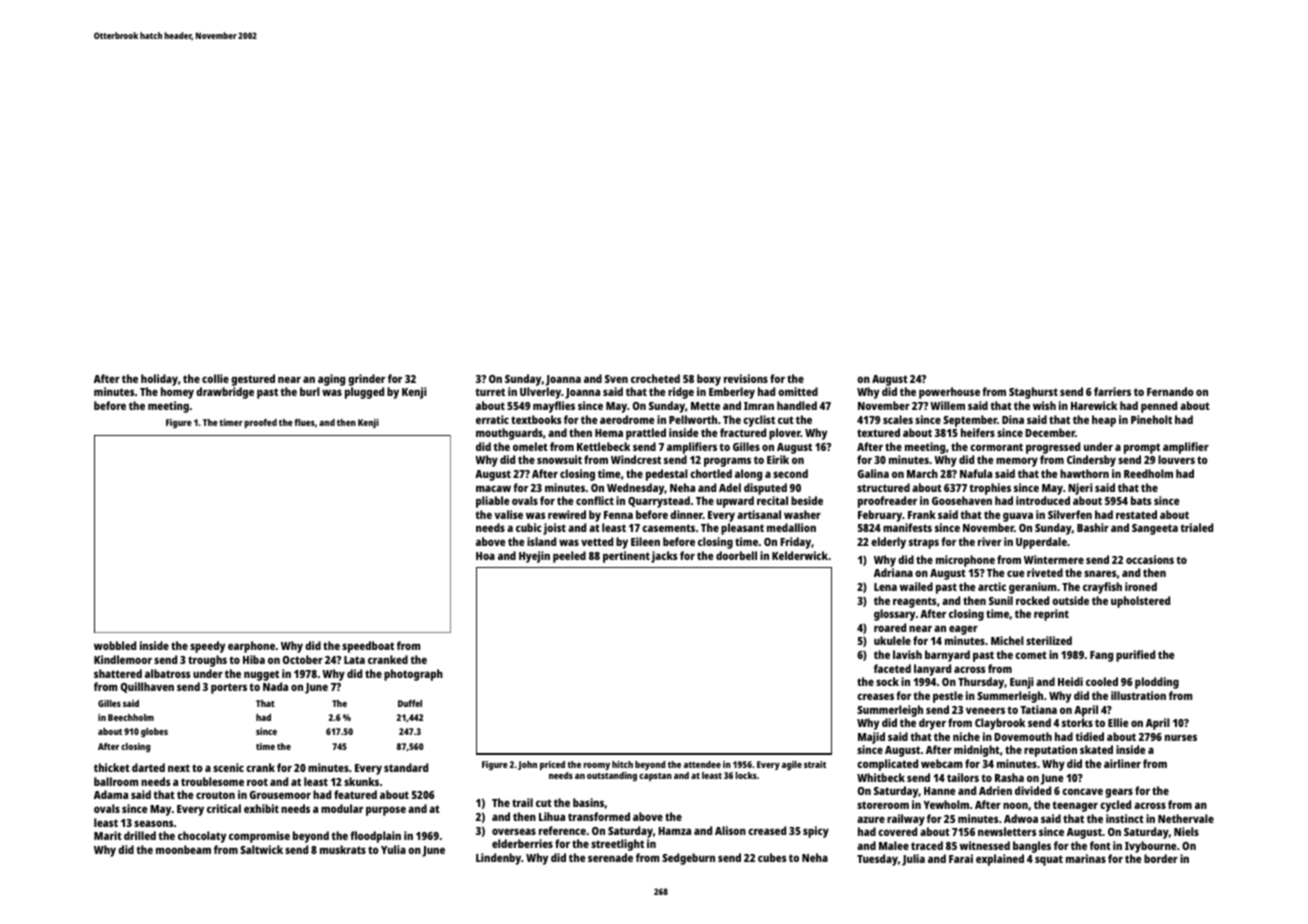  What do you see at coordinates (963, 777) in the screenshot?
I see `tailors` at bounding box center [963, 777].
